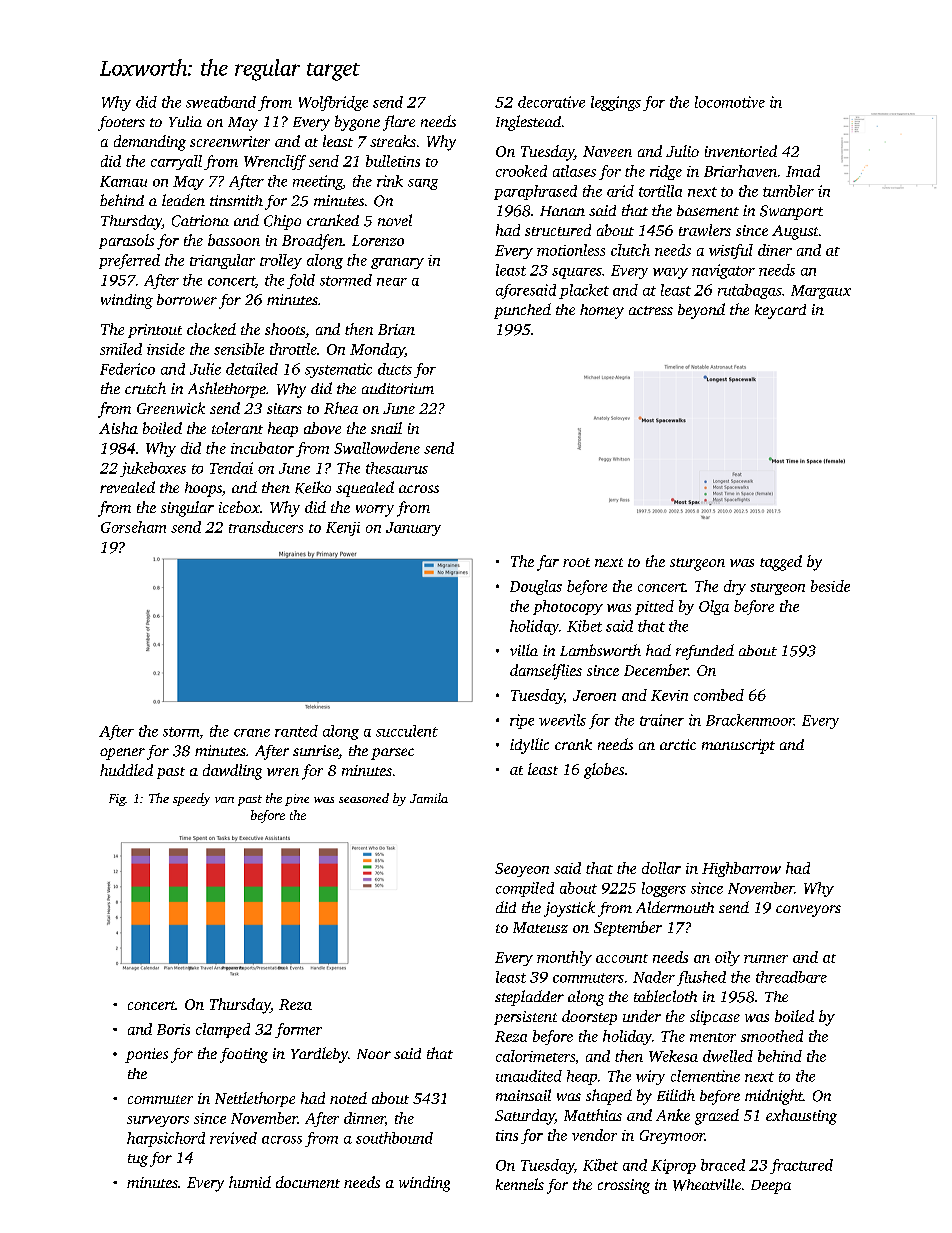 The height and width of the document is (1233, 952). I want to click on crane, so click(252, 733).
